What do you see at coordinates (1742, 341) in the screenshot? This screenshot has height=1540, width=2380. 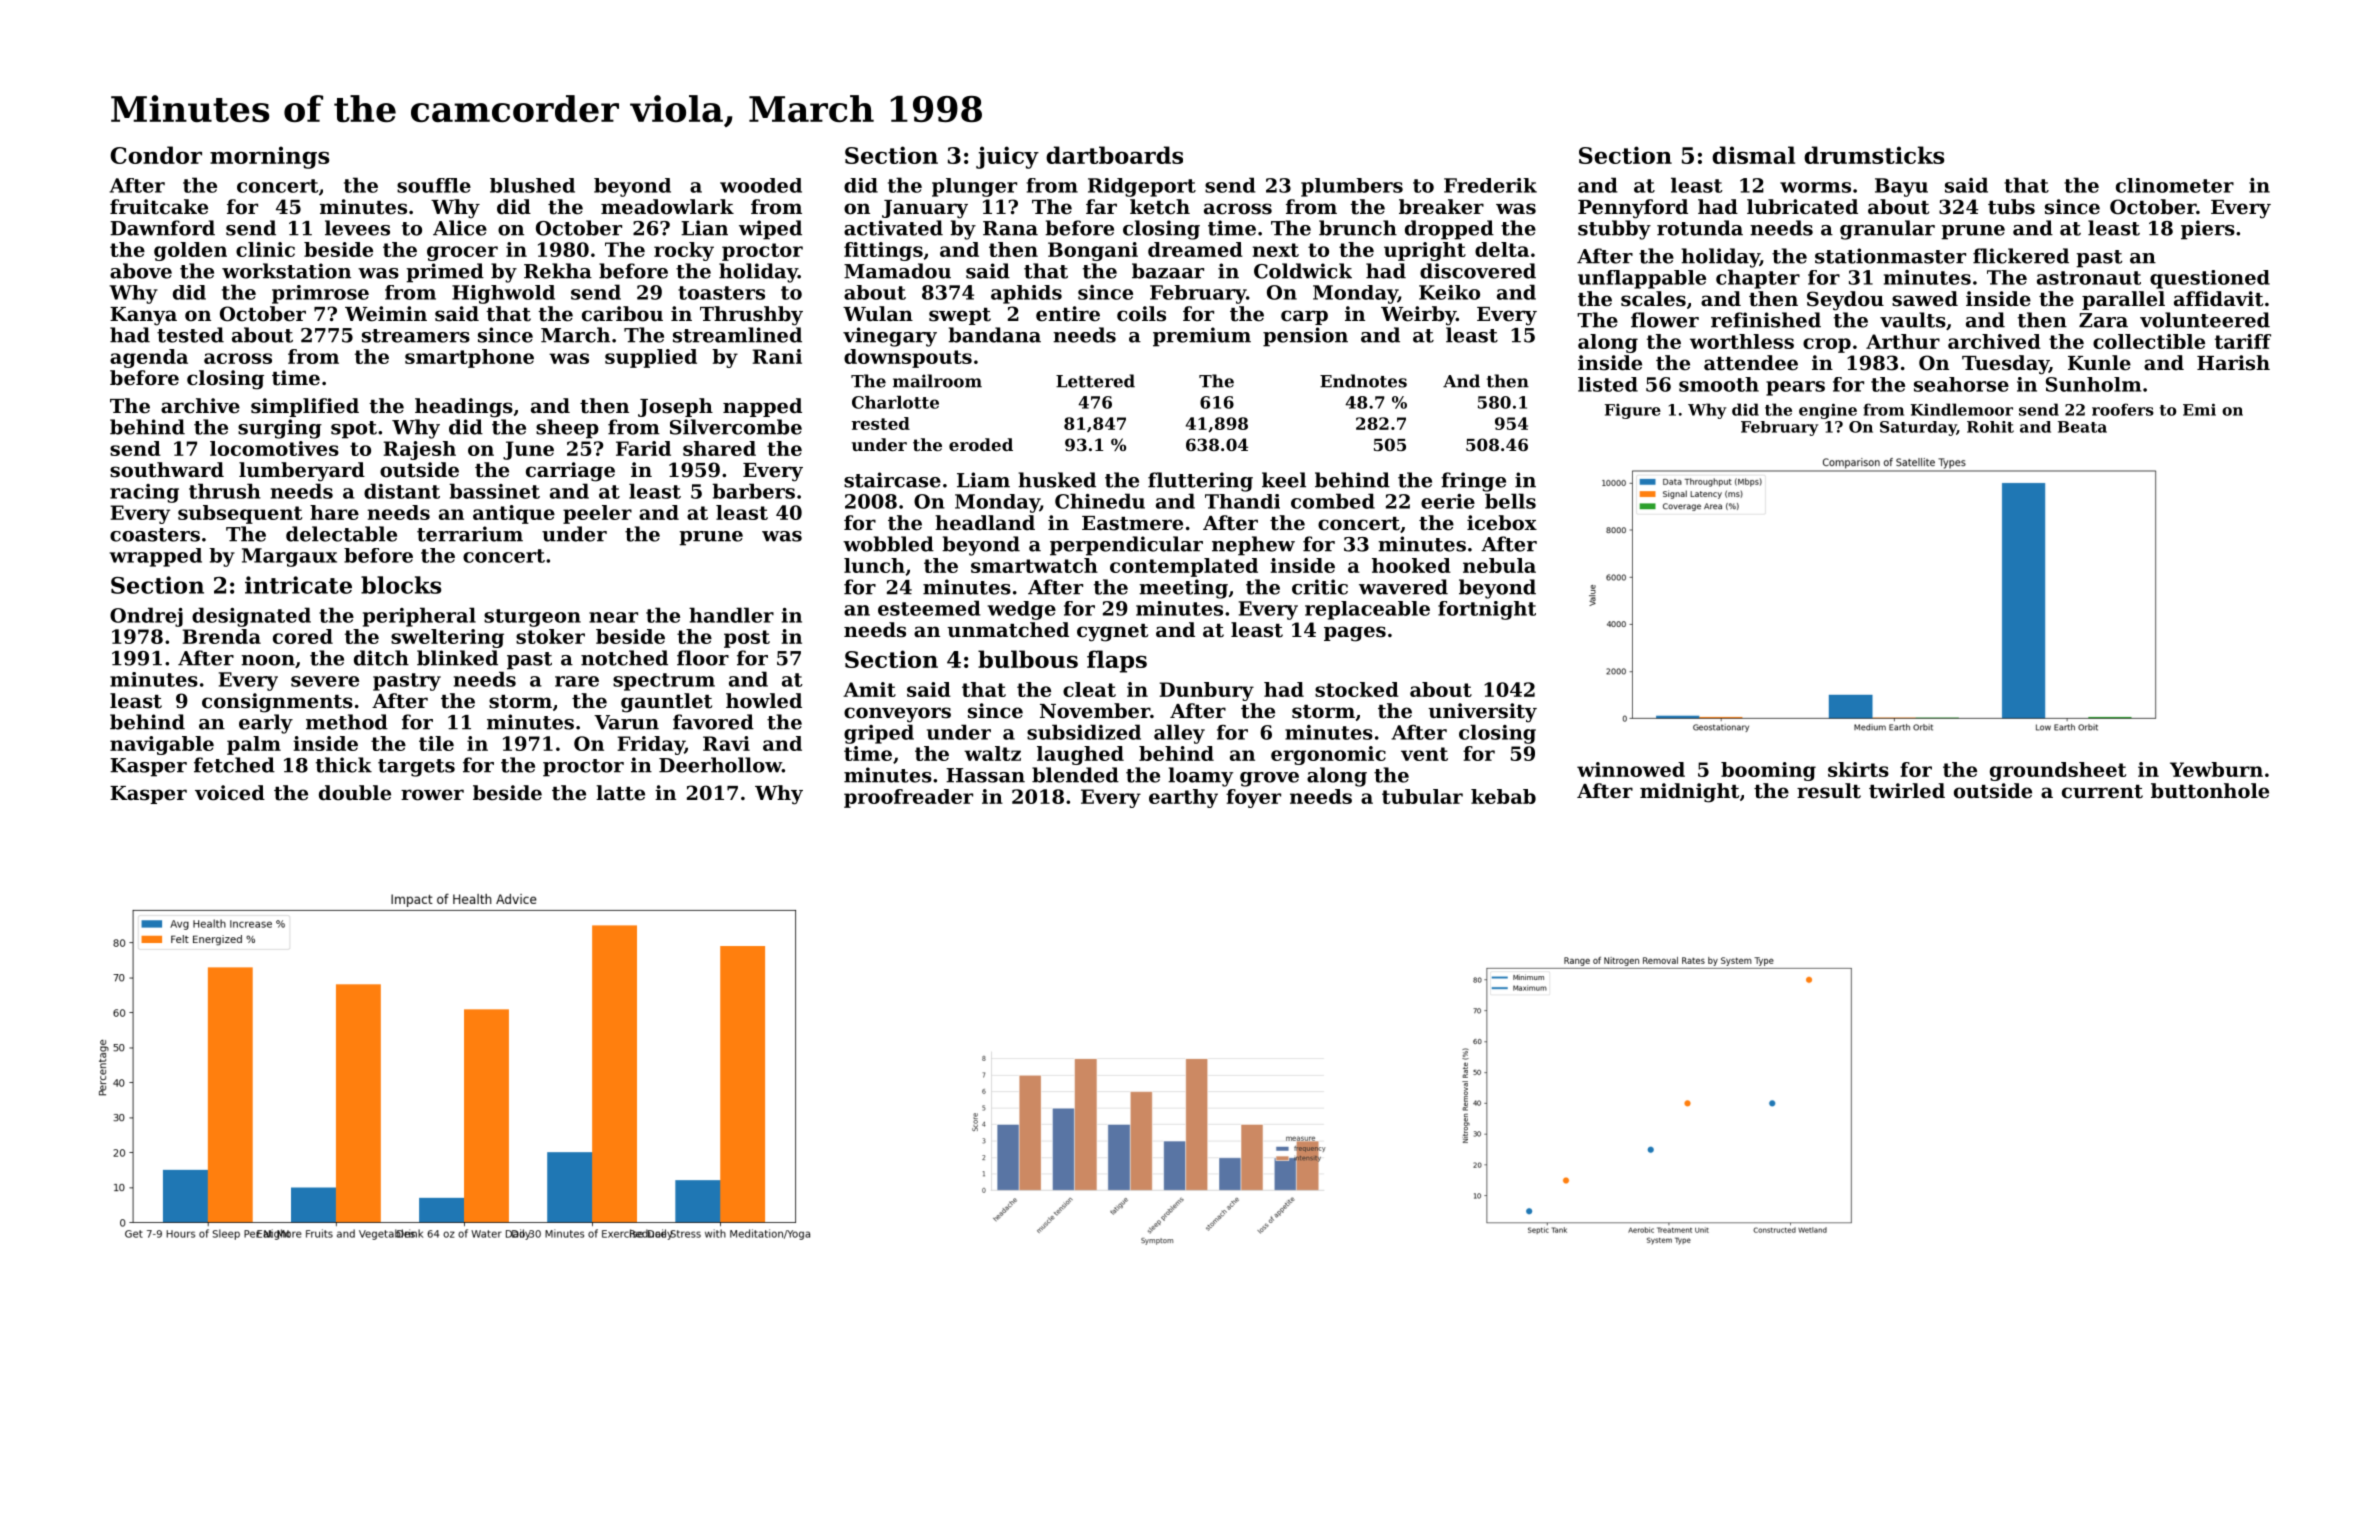 I see `worthless` at bounding box center [1742, 341].
